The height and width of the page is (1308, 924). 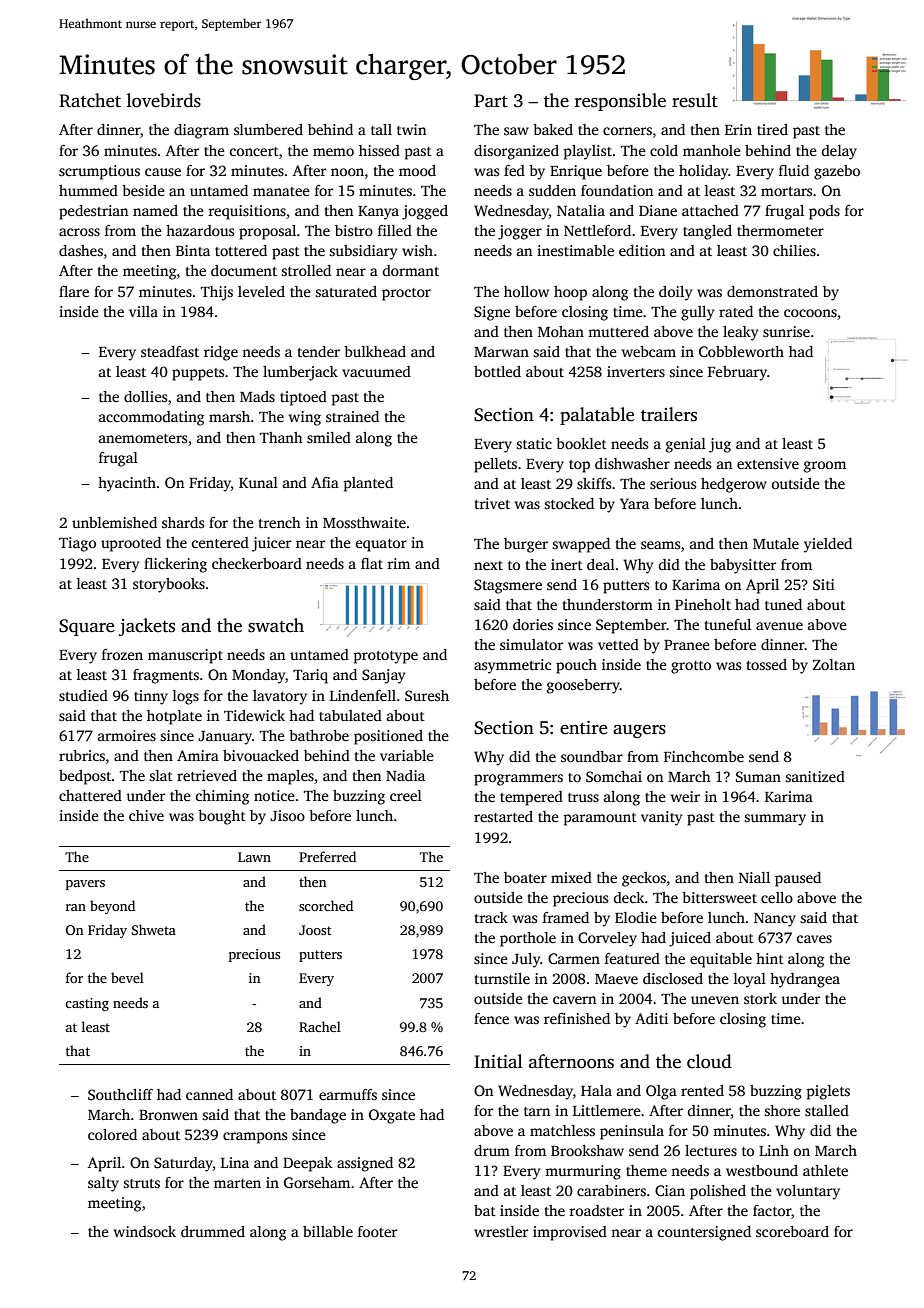 I want to click on porthole, so click(x=528, y=939).
